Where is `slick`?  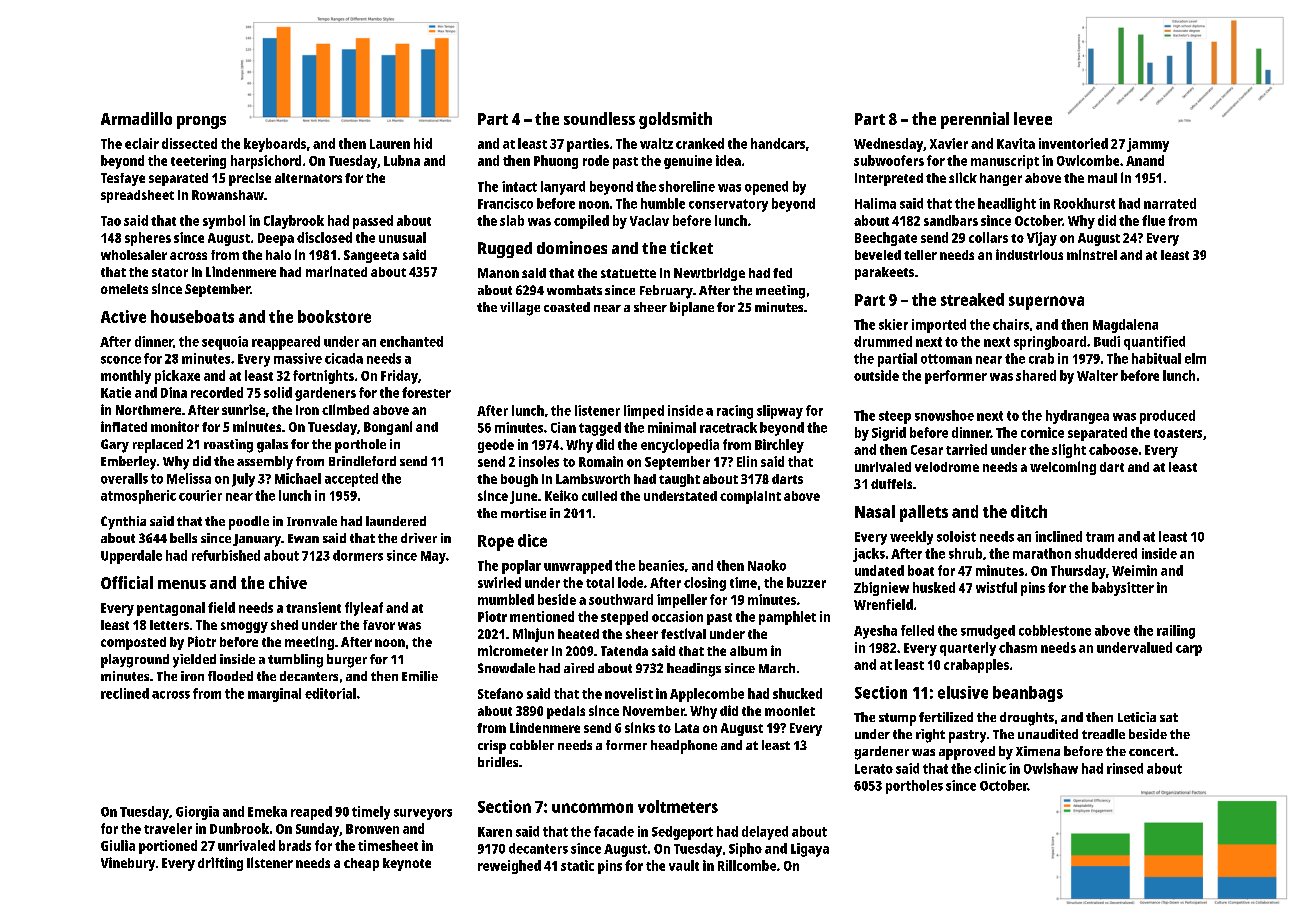 slick is located at coordinates (963, 177).
